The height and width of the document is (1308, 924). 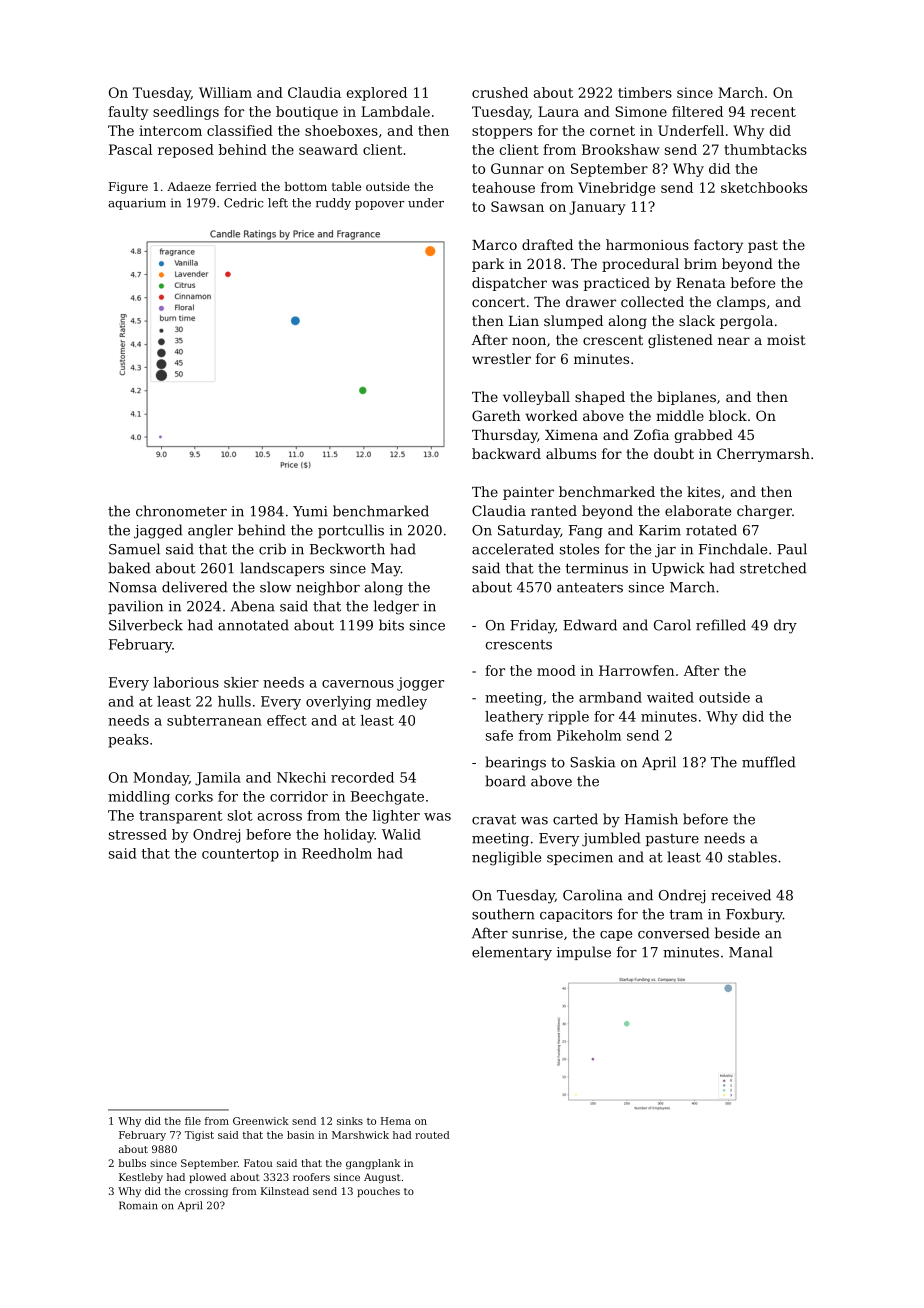 I want to click on harmonious, so click(x=647, y=244).
